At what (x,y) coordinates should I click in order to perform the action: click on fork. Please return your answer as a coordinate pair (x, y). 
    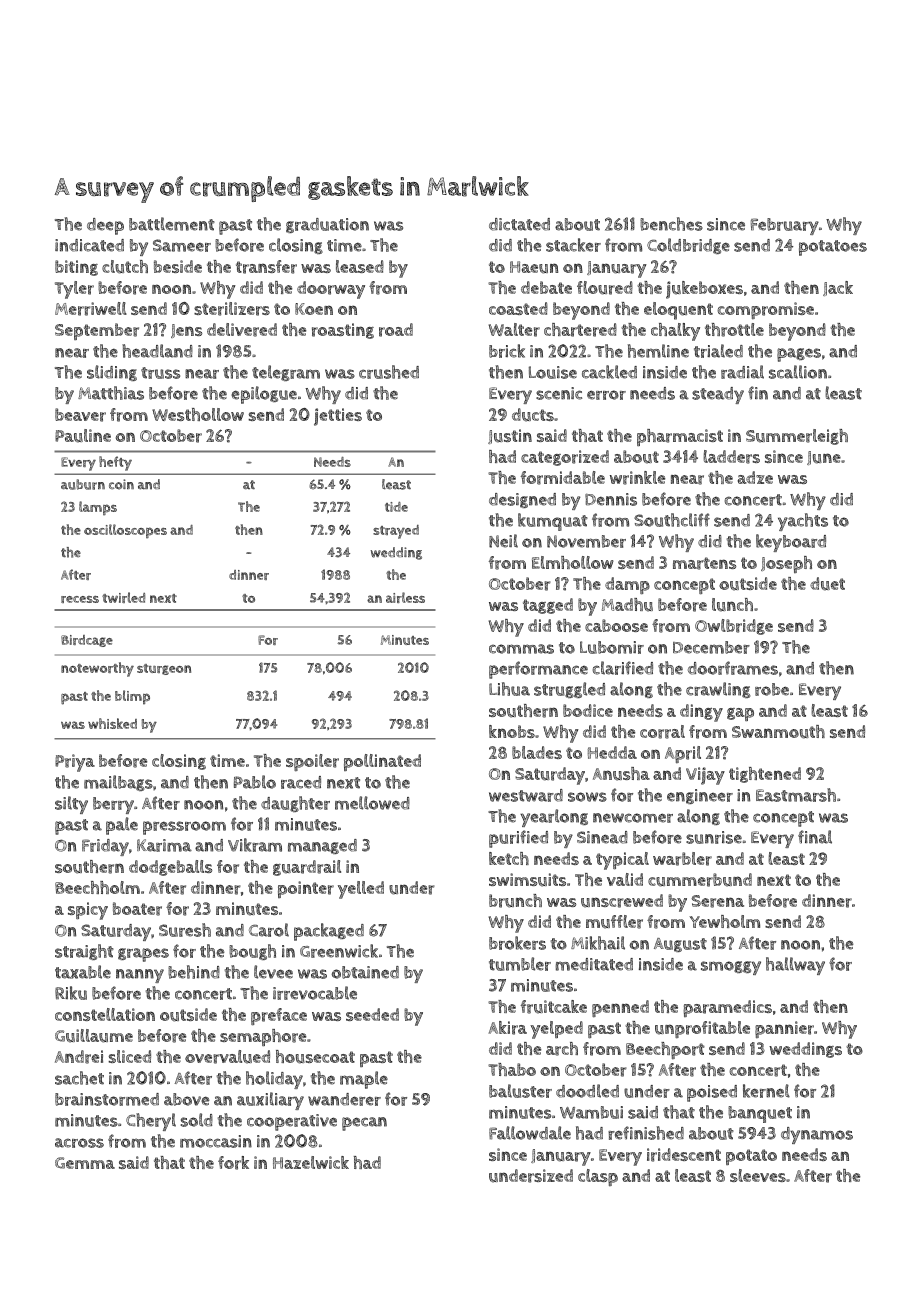
    Looking at the image, I should click on (233, 1163).
